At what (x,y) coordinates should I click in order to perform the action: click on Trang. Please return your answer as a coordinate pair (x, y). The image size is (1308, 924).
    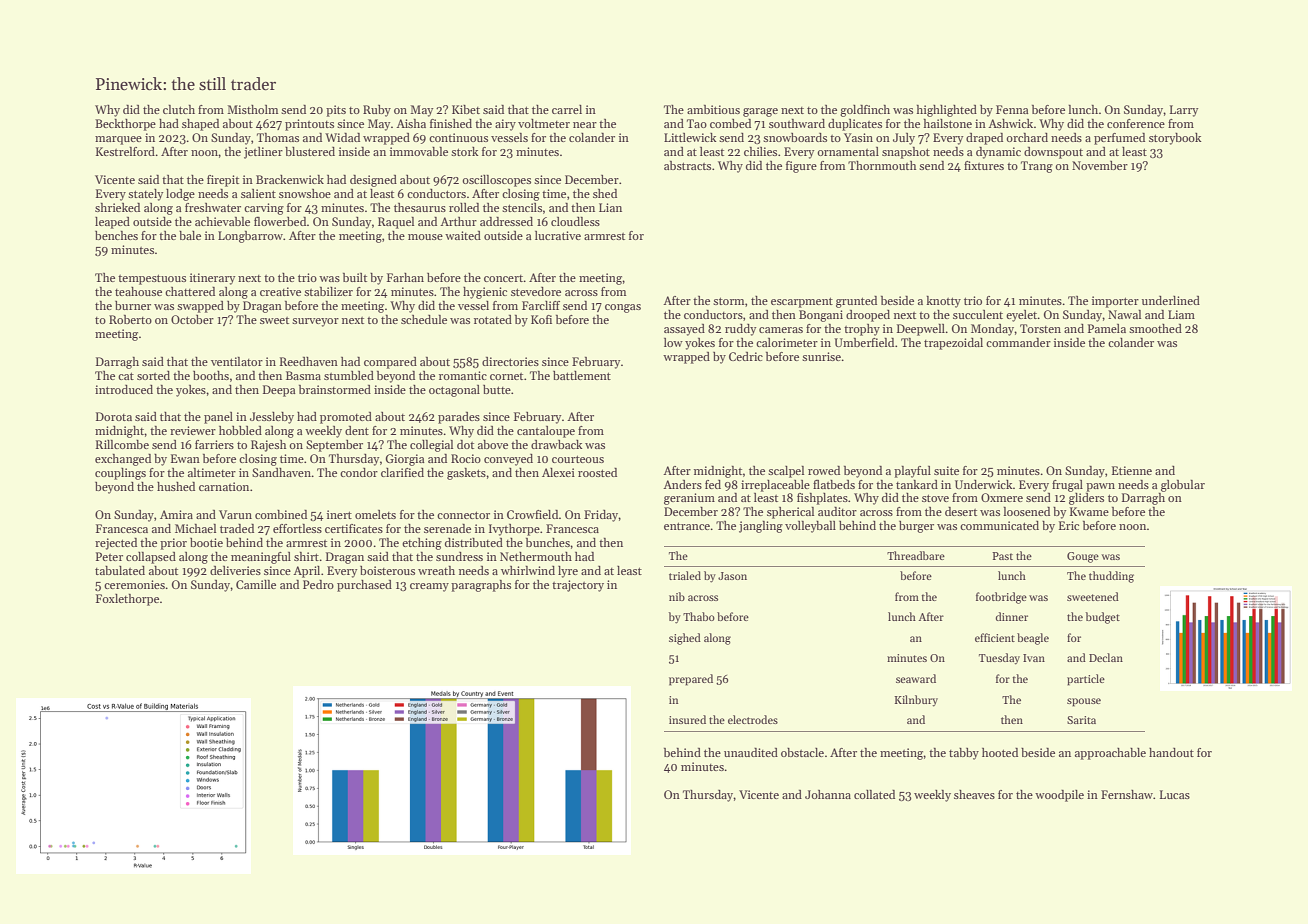
    Looking at the image, I should click on (1037, 167).
